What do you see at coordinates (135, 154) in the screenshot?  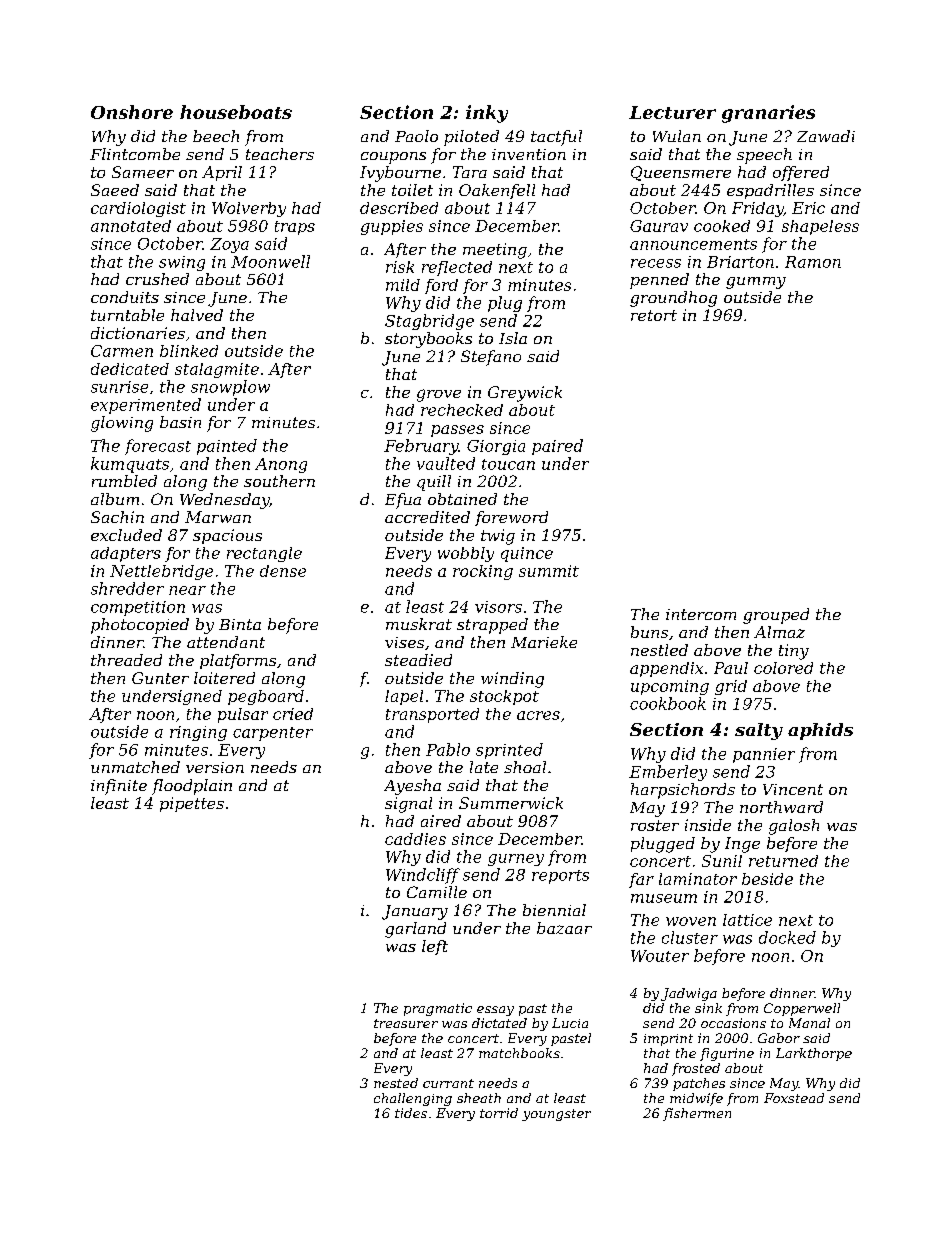 I see `Flintcombe` at bounding box center [135, 154].
